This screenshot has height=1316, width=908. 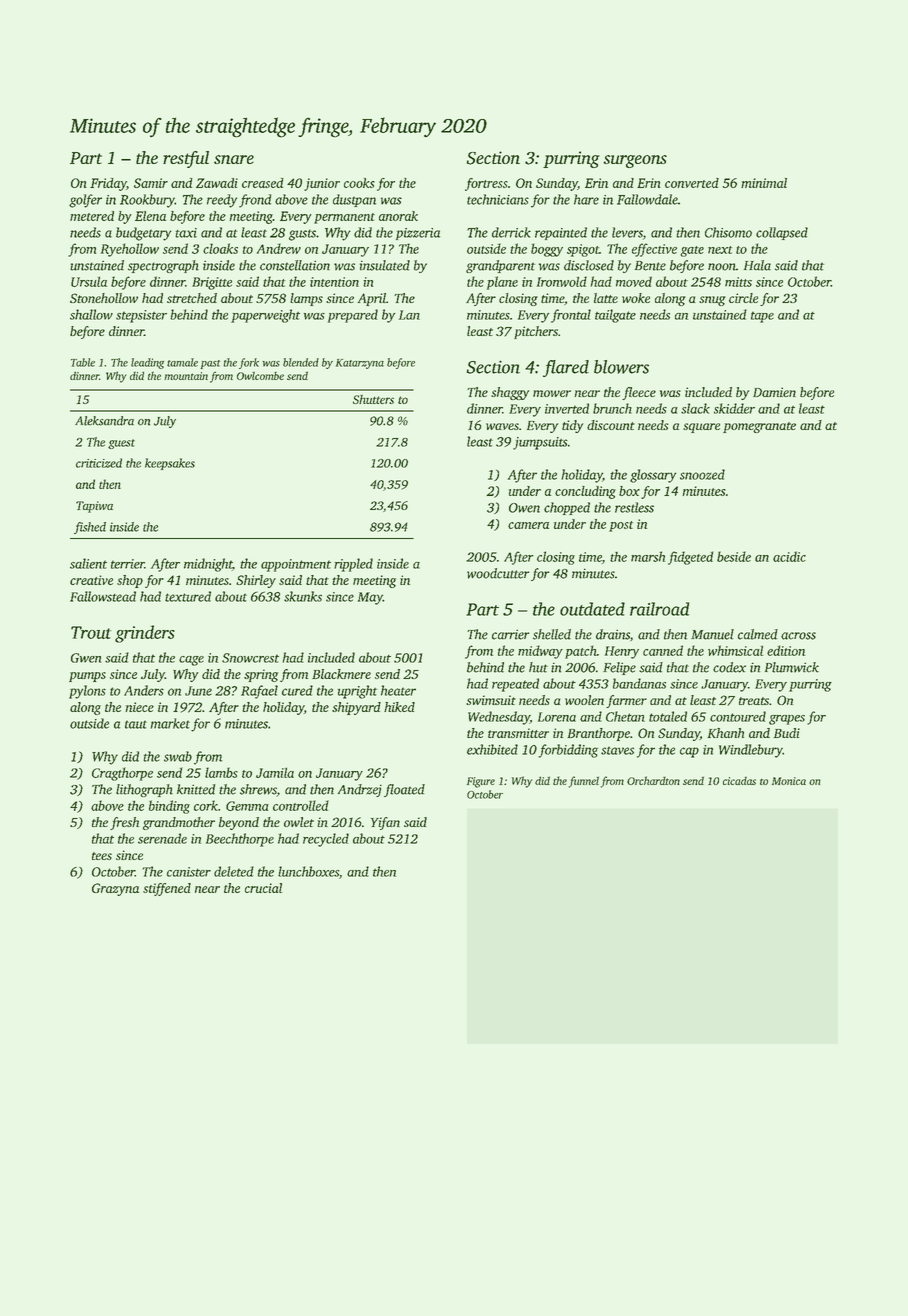 What do you see at coordinates (234, 159) in the screenshot?
I see `snare` at bounding box center [234, 159].
